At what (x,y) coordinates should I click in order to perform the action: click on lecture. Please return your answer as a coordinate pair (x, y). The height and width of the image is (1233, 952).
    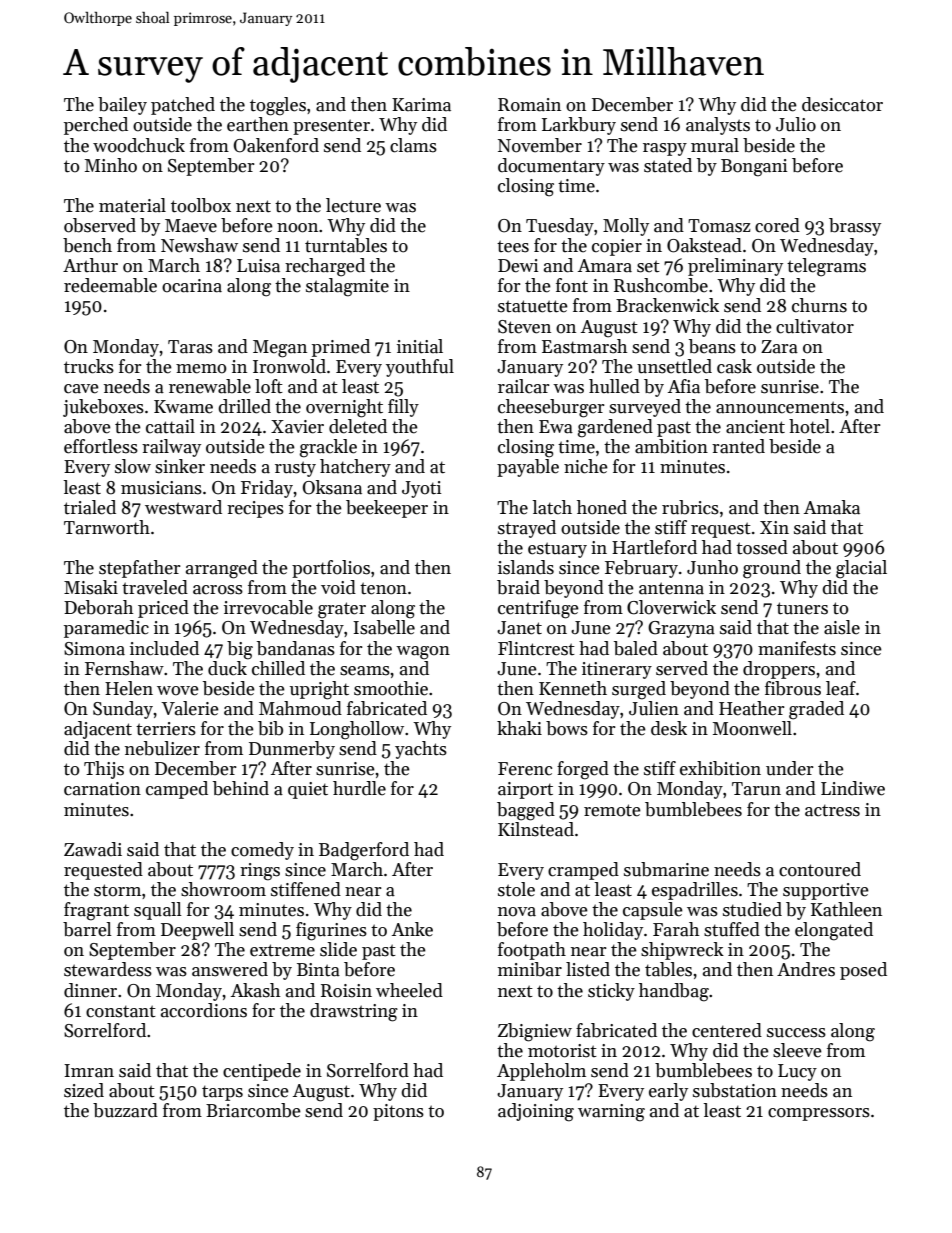
    Looking at the image, I should click on (353, 205).
